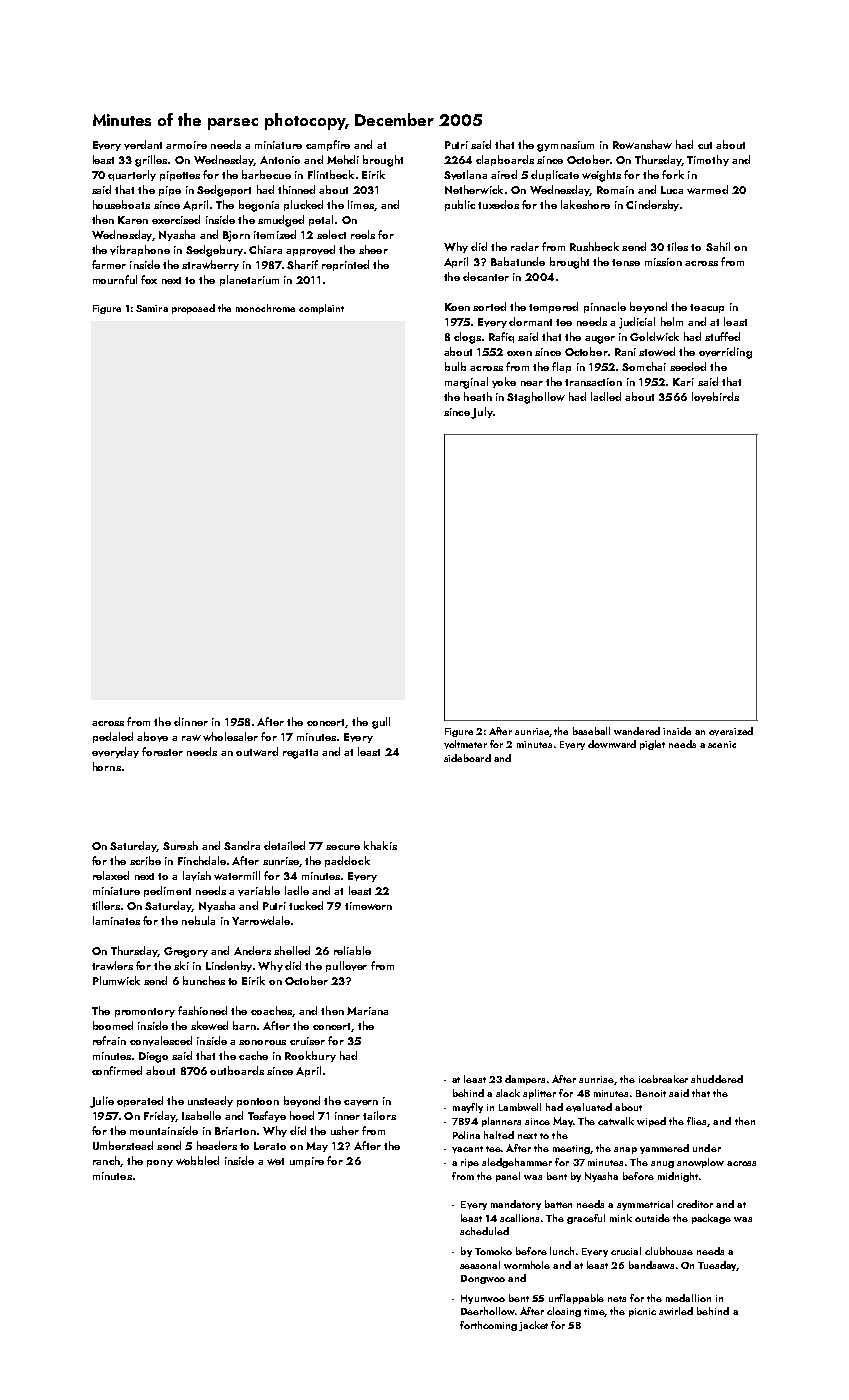 The width and height of the screenshot is (849, 1400). What do you see at coordinates (478, 396) in the screenshot?
I see `heath` at bounding box center [478, 396].
